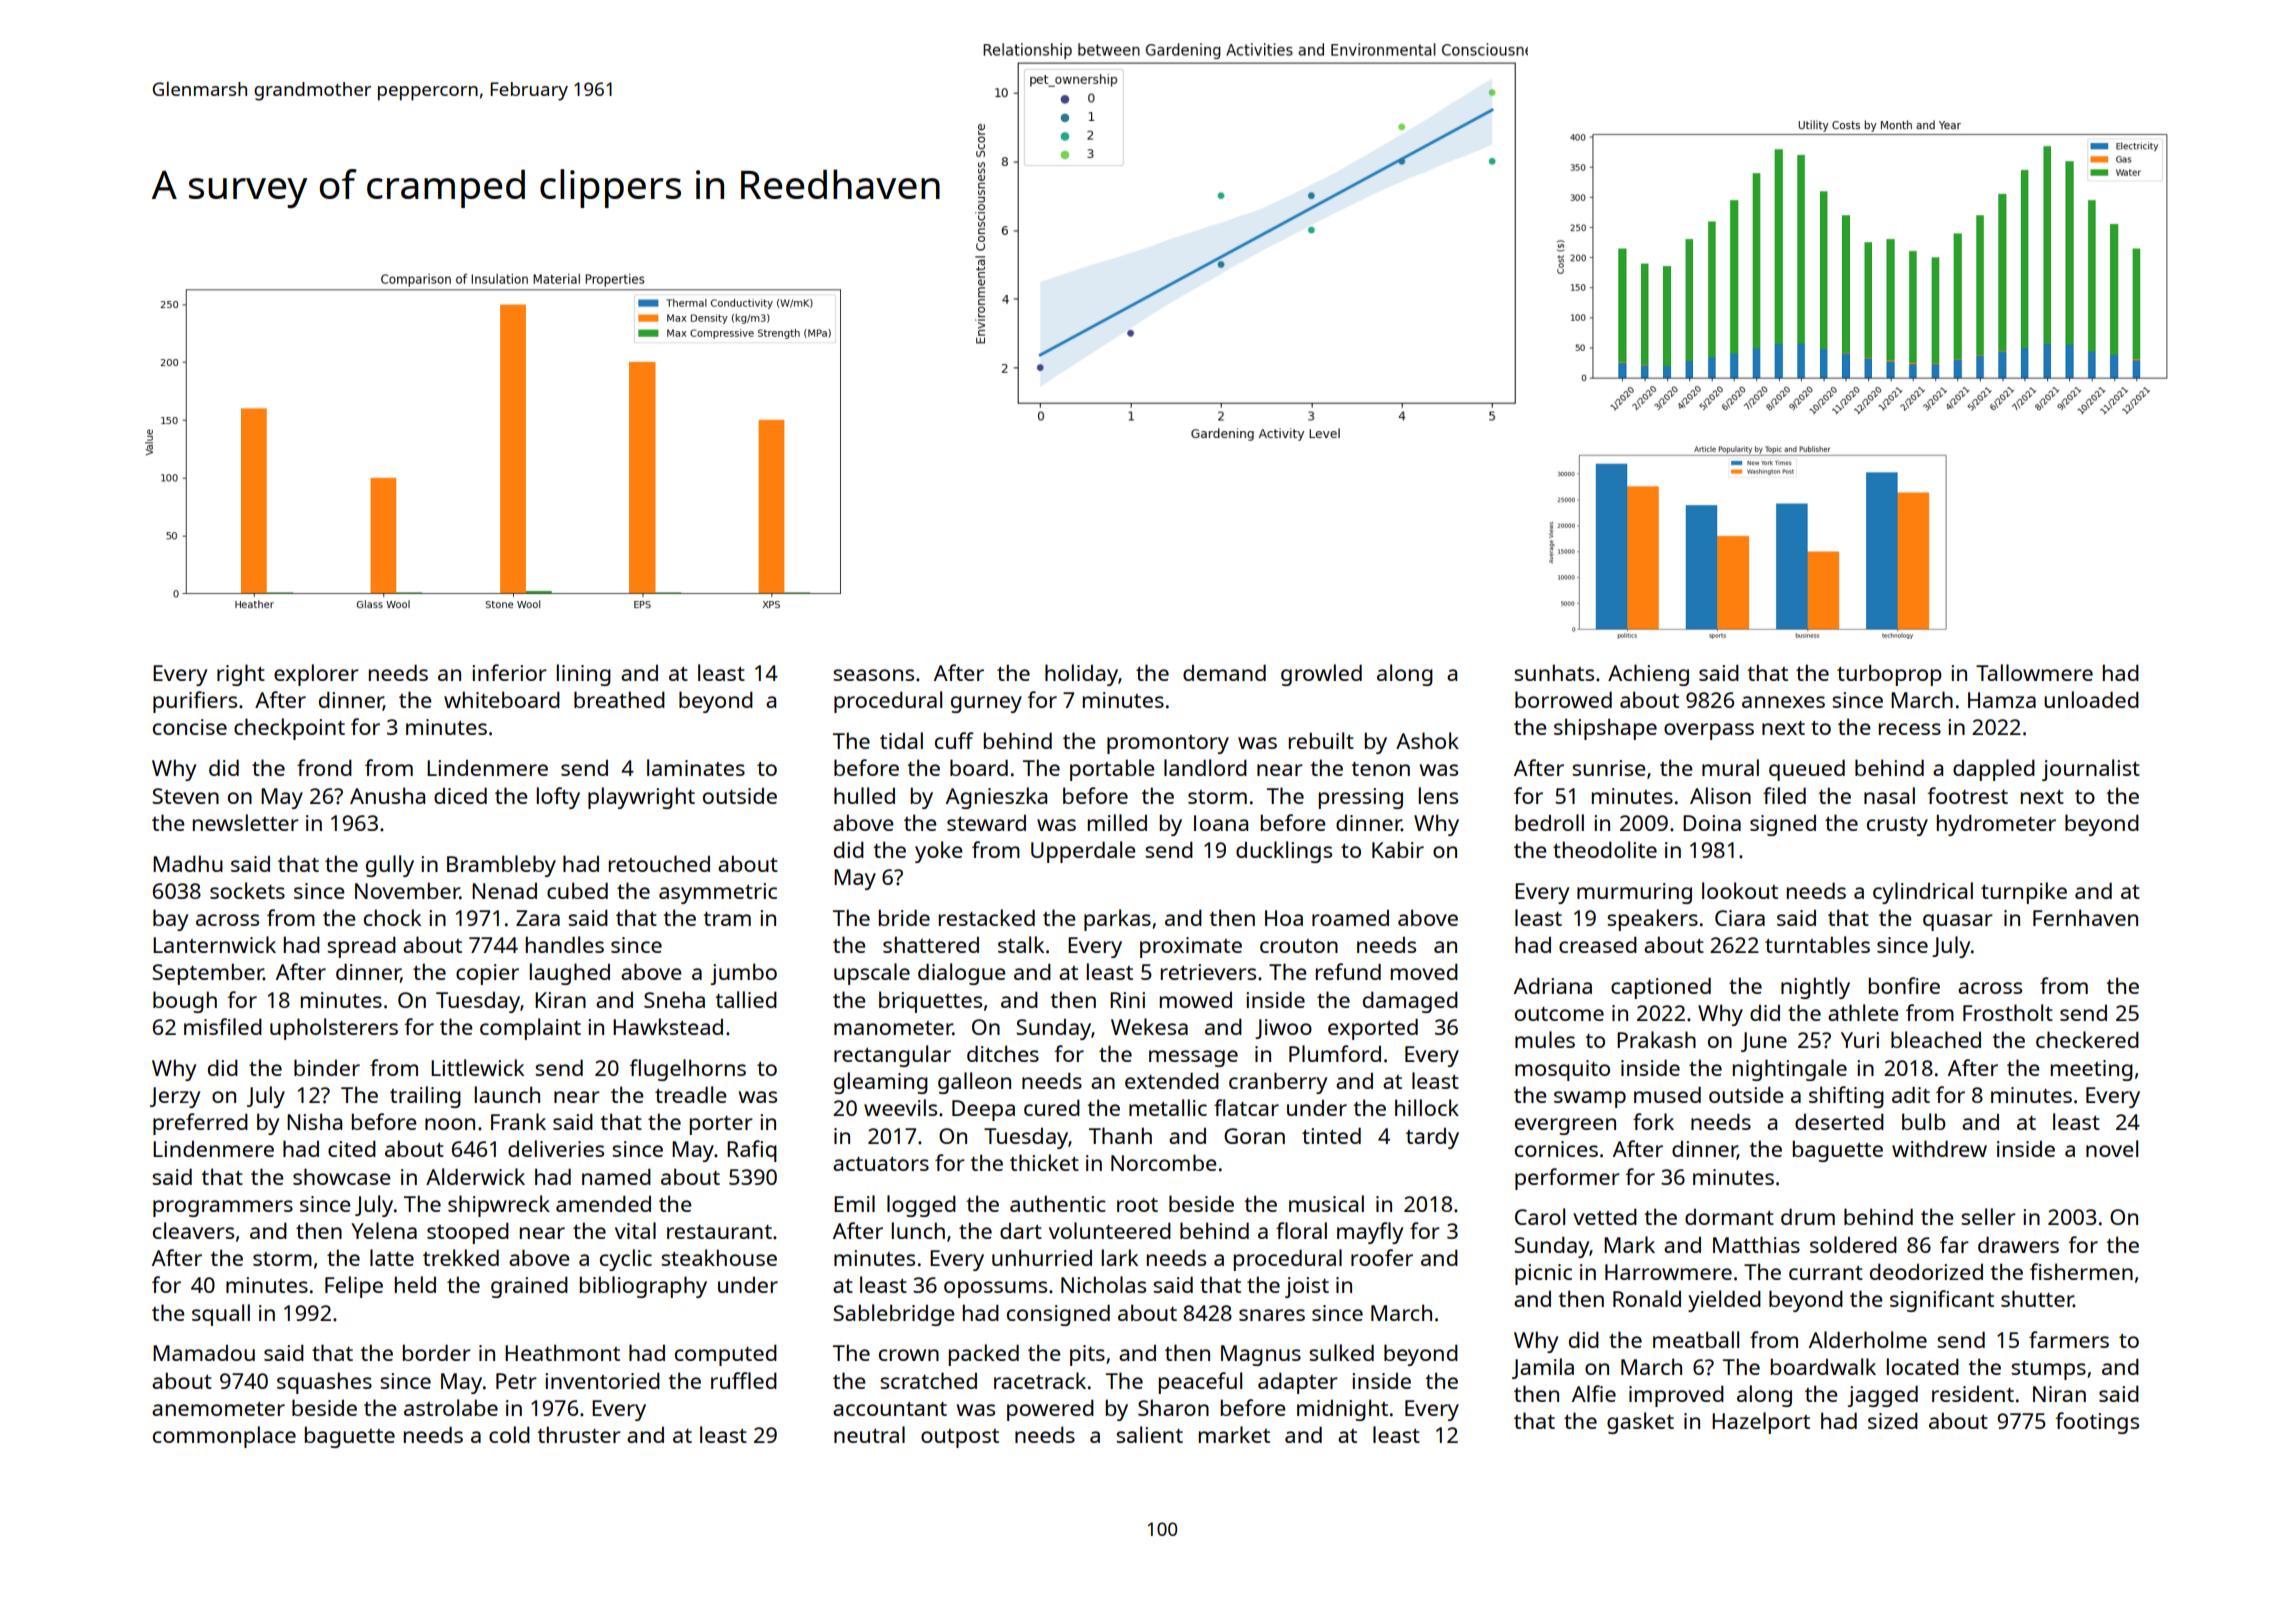 The width and height of the page is (2292, 1620). What do you see at coordinates (1224, 672) in the page?
I see `demand` at bounding box center [1224, 672].
